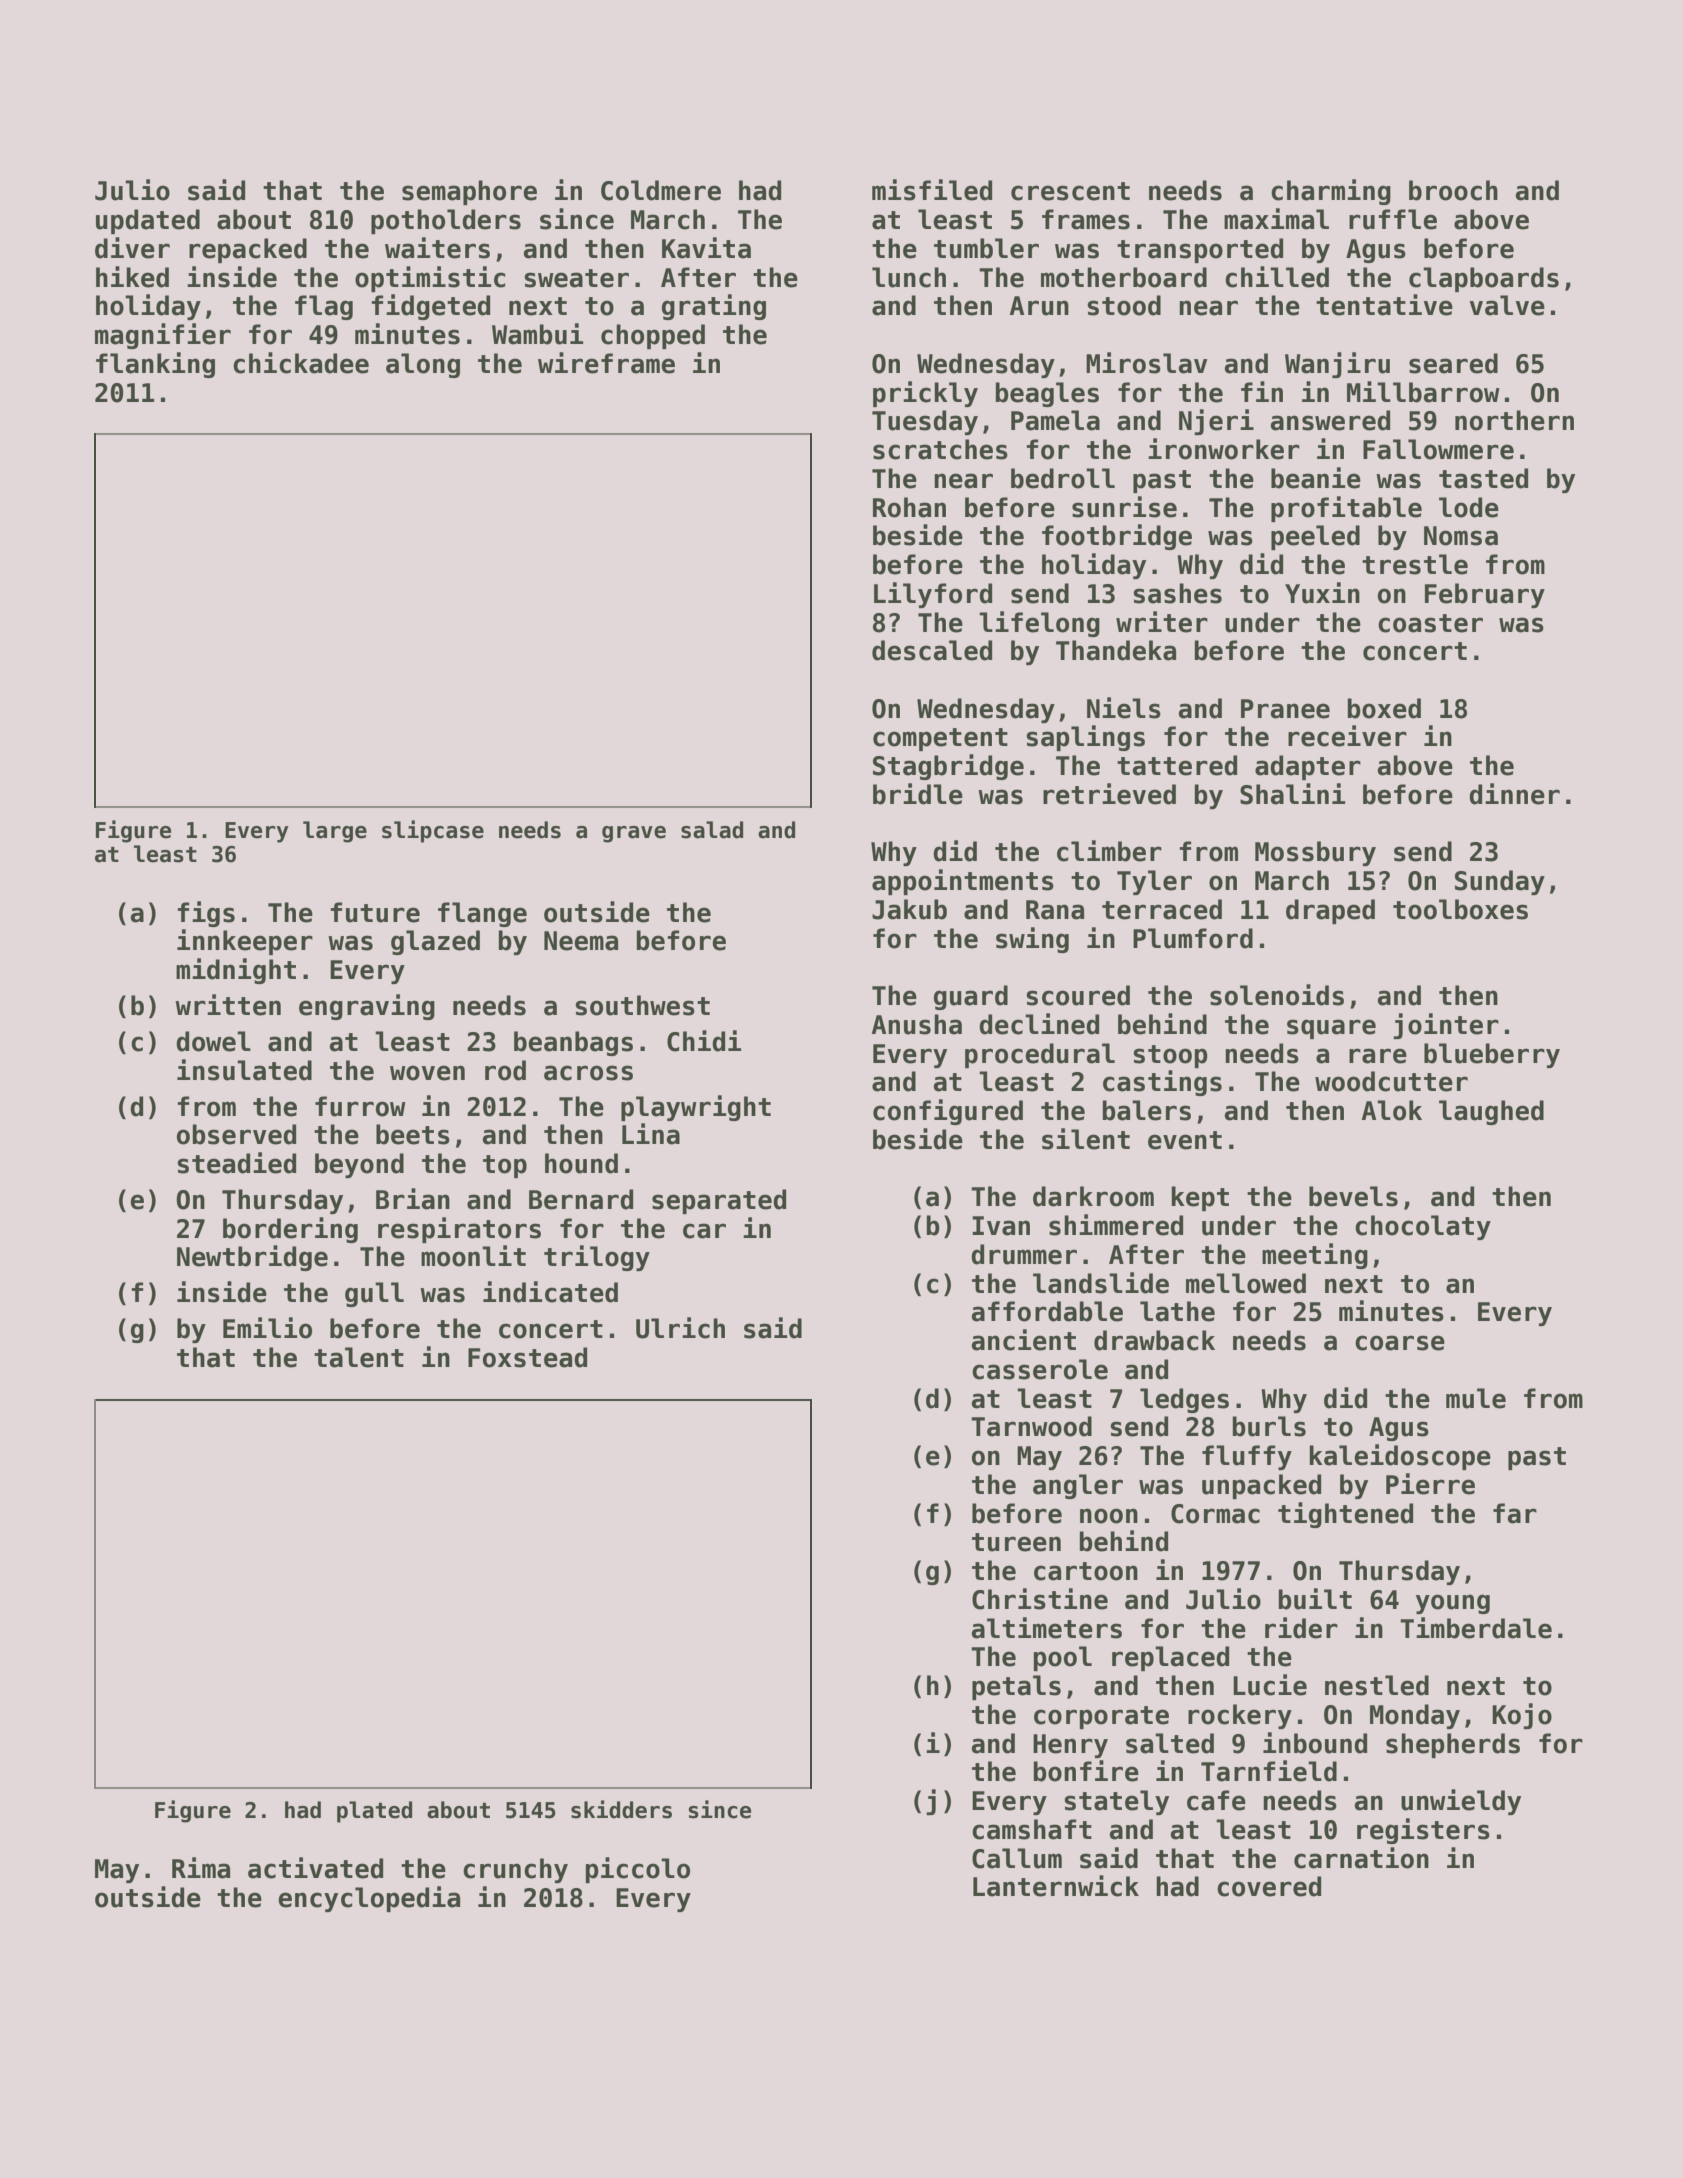 Image resolution: width=1683 pixels, height=2178 pixels. What do you see at coordinates (909, 507) in the image?
I see `Rohan` at bounding box center [909, 507].
